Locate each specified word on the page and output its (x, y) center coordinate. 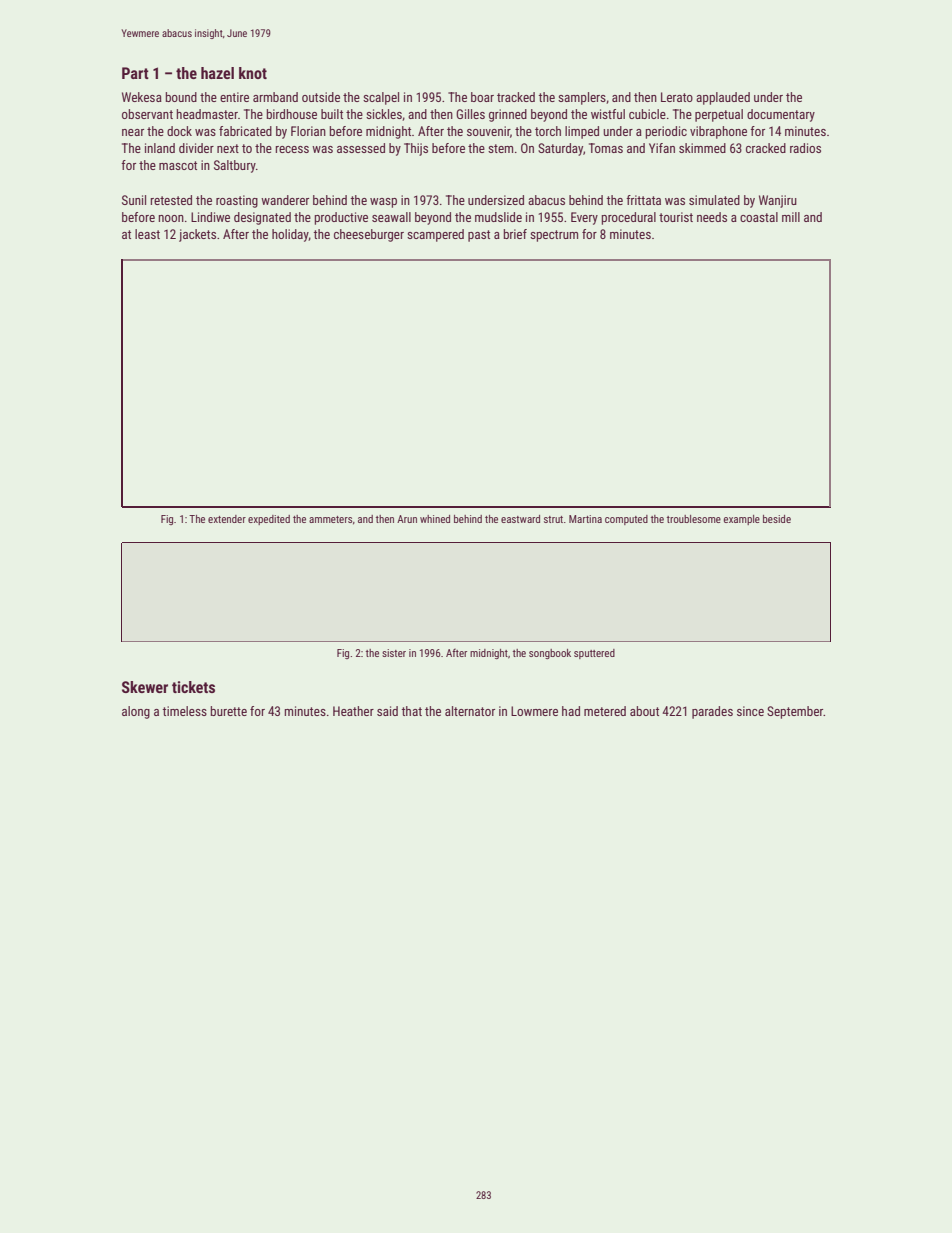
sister (394, 653)
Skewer (145, 687)
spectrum (554, 236)
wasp (383, 203)
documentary (781, 115)
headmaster (207, 114)
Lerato (677, 97)
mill (791, 217)
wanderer (285, 200)
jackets (197, 235)
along (136, 712)
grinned (508, 115)
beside (777, 519)
